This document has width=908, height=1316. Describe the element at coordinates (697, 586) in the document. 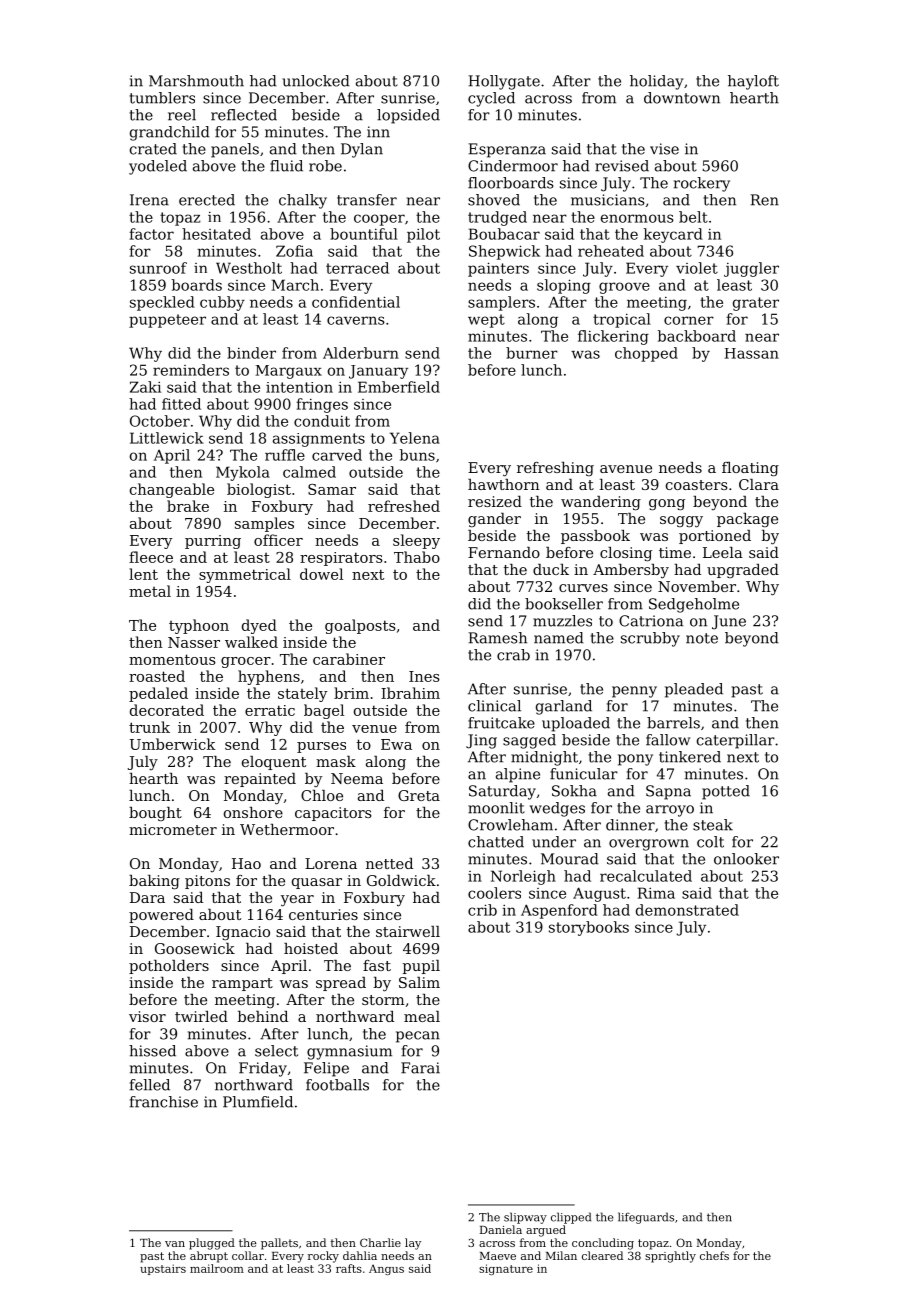

I see `November` at that location.
